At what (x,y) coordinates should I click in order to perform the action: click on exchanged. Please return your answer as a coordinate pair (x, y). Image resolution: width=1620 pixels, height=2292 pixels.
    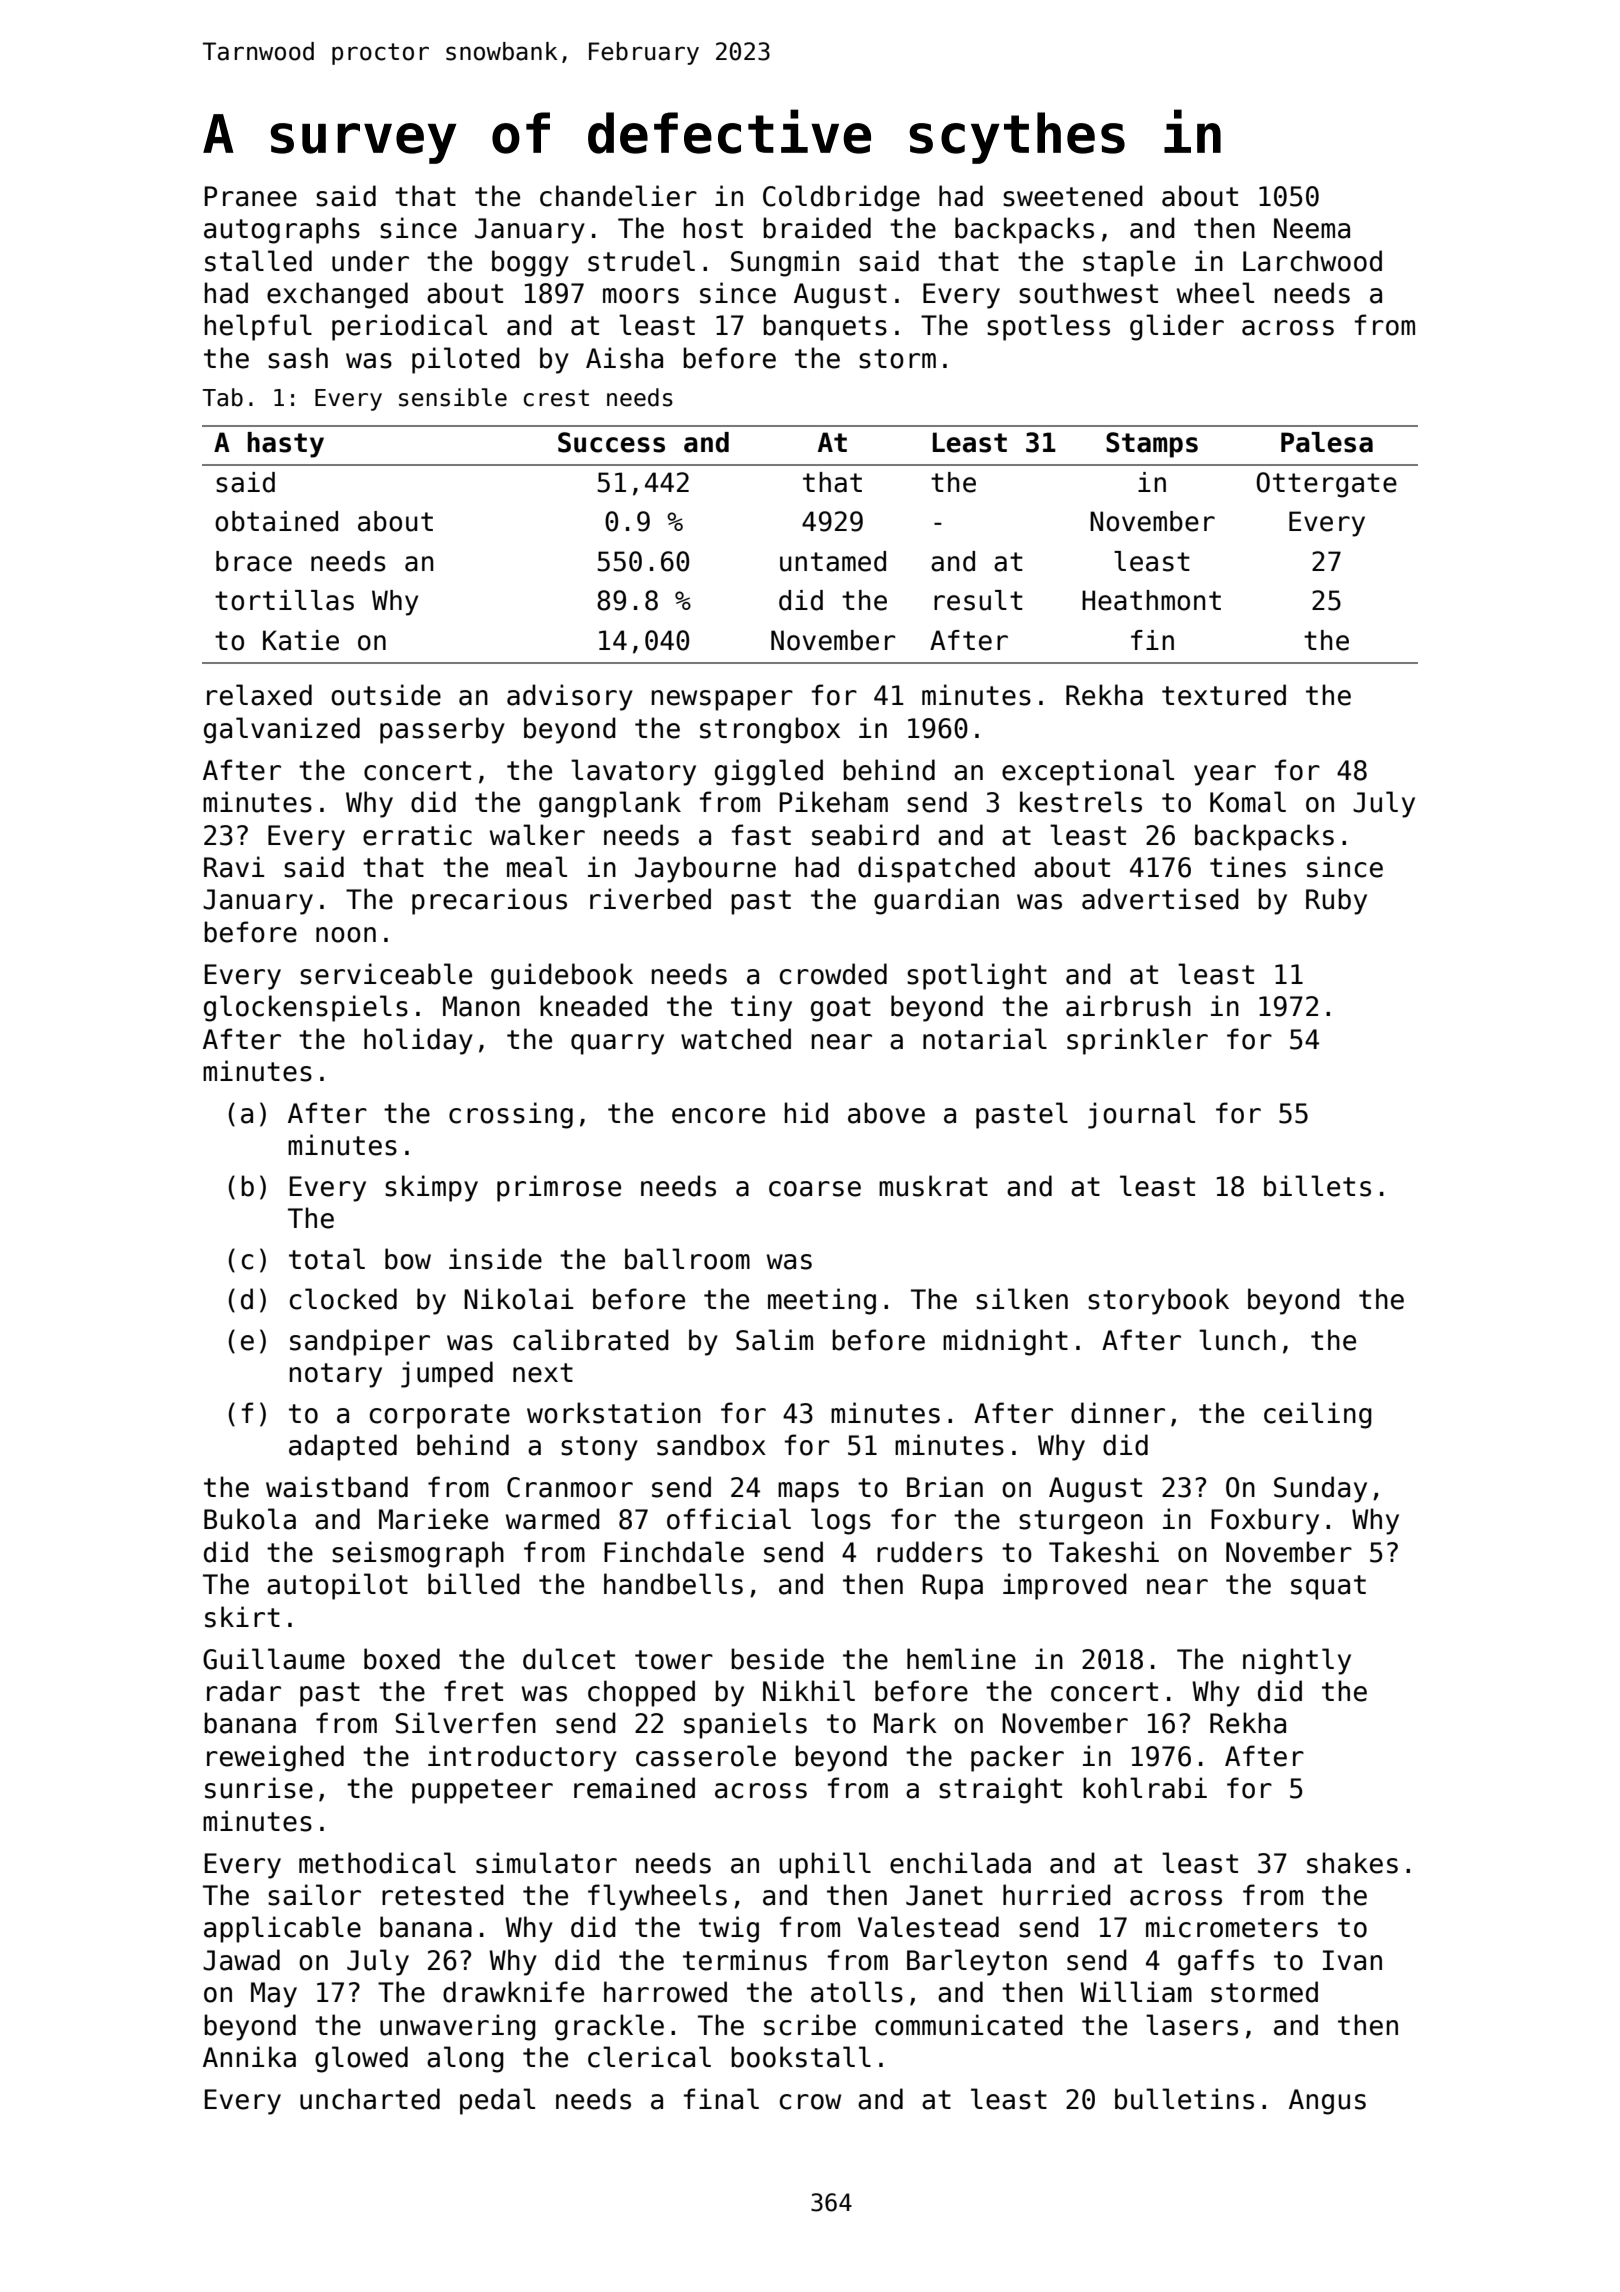
    Looking at the image, I should click on (337, 295).
